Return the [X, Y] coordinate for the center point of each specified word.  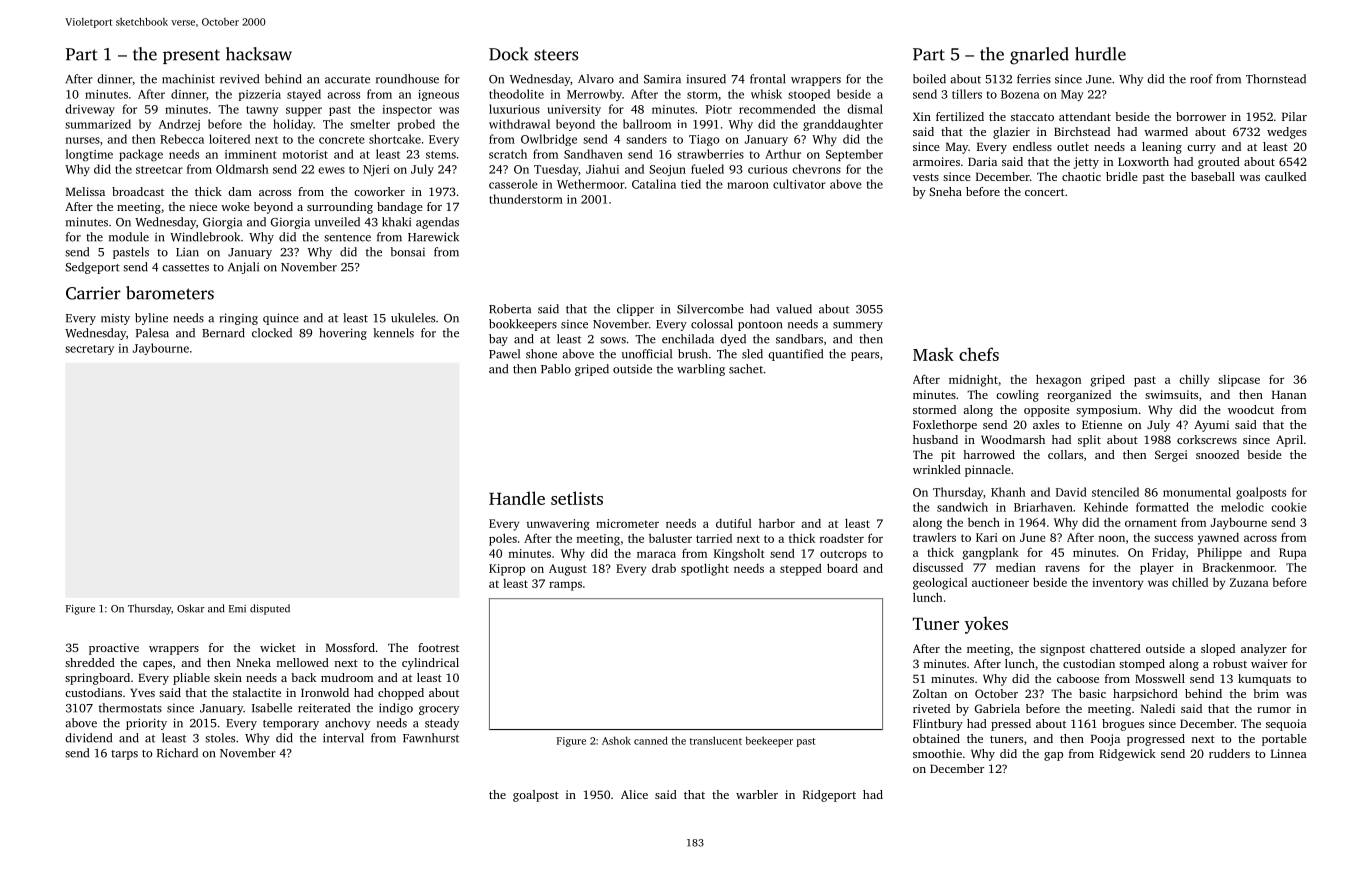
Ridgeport [829, 796]
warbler [757, 794]
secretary [89, 350]
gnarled [1039, 56]
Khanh [1008, 492]
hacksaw [259, 54]
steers [556, 55]
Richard [177, 753]
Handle [517, 498]
